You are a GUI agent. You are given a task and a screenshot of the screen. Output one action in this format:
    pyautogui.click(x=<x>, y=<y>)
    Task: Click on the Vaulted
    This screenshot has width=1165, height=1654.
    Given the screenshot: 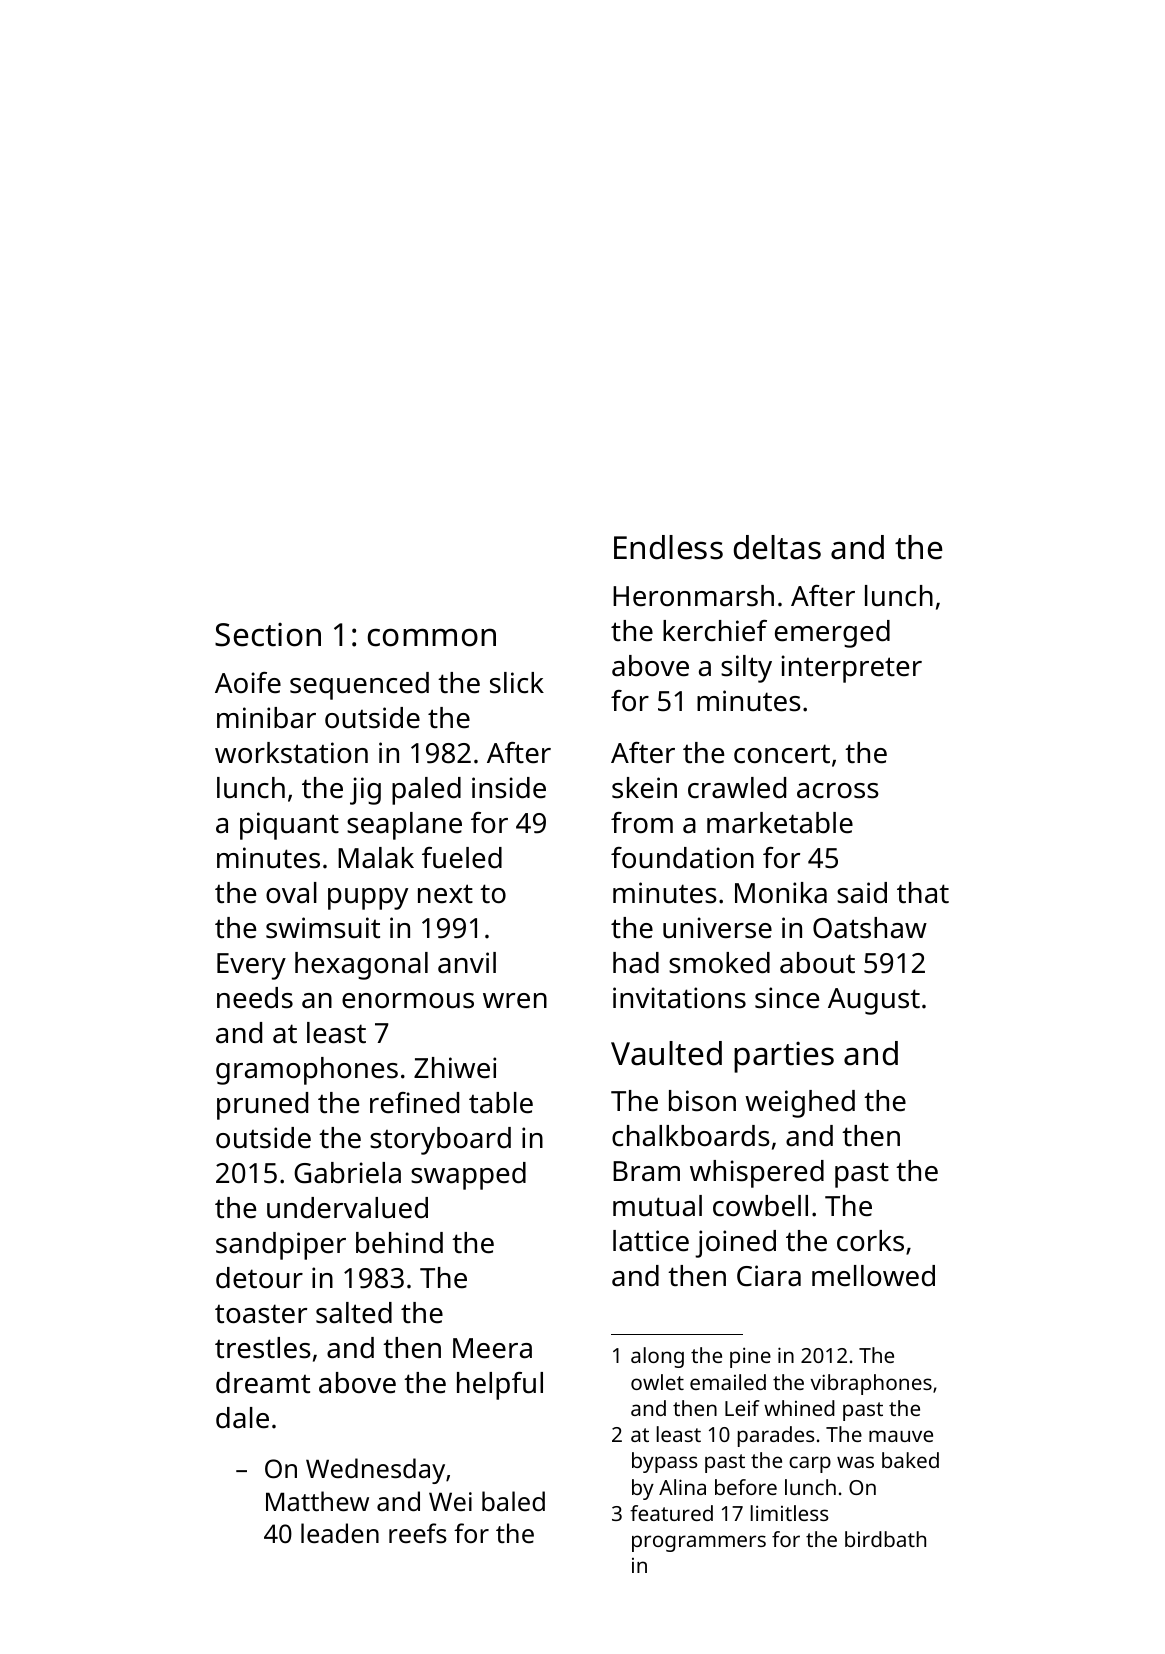 What is the action you would take?
    pyautogui.click(x=666, y=1053)
